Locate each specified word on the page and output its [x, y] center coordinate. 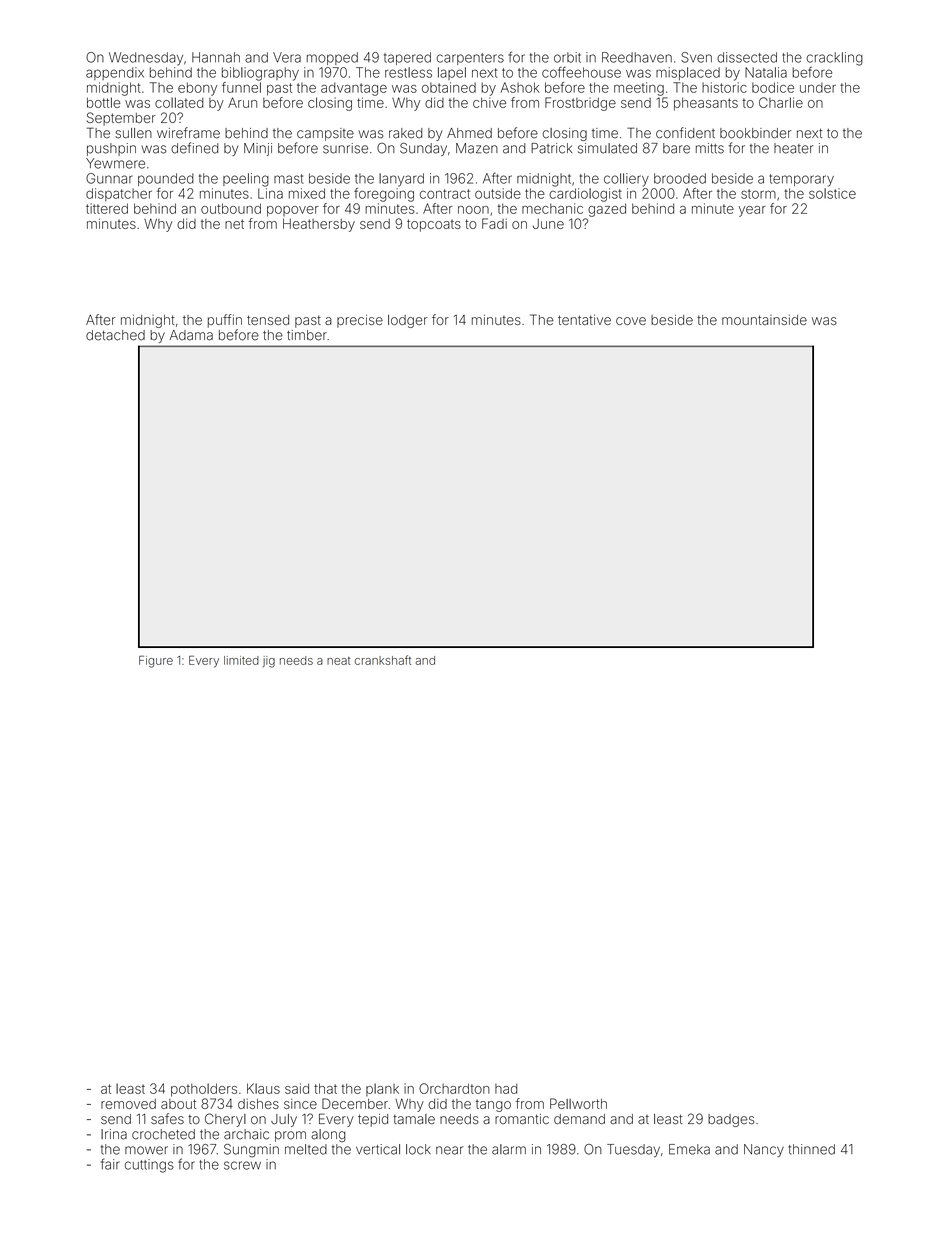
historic [724, 87]
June [548, 224]
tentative [584, 320]
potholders [204, 1090]
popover [293, 211]
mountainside [764, 320]
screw [242, 1165]
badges [731, 1120]
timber [307, 335]
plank [382, 1090]
